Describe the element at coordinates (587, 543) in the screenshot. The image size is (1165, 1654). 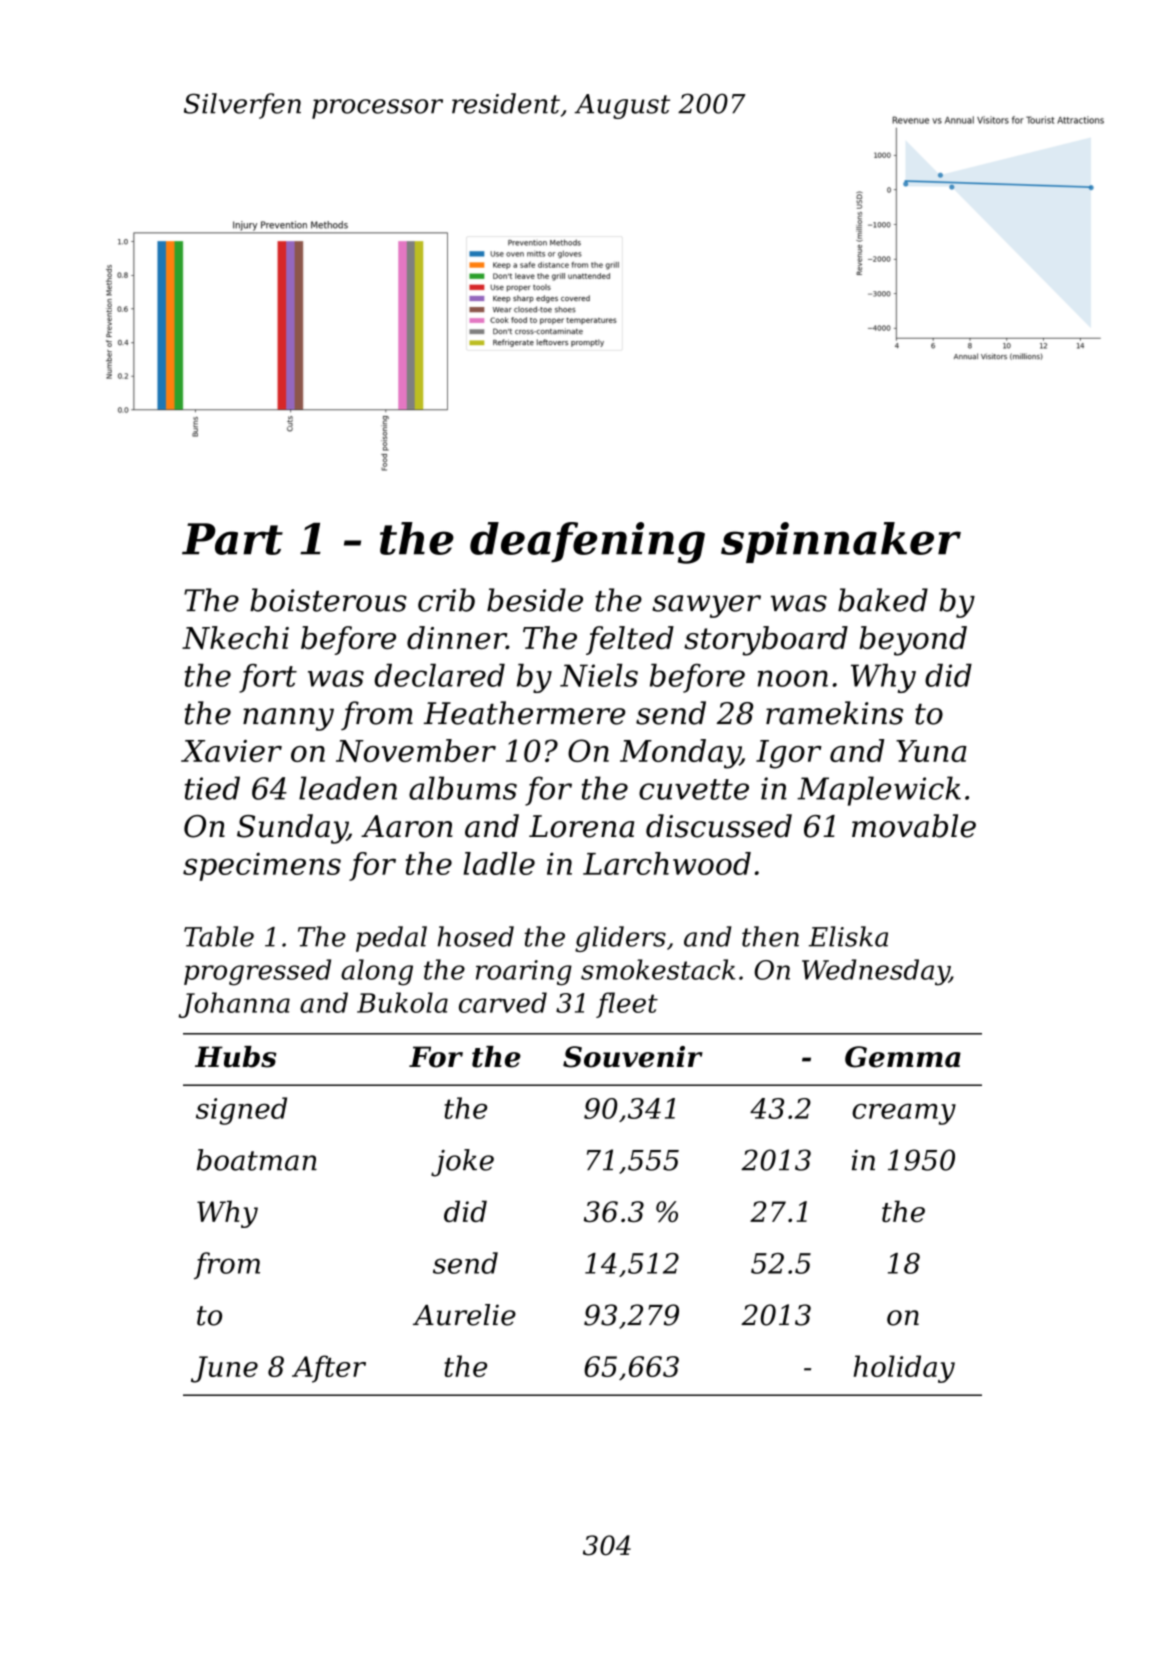
I see `deafening` at that location.
